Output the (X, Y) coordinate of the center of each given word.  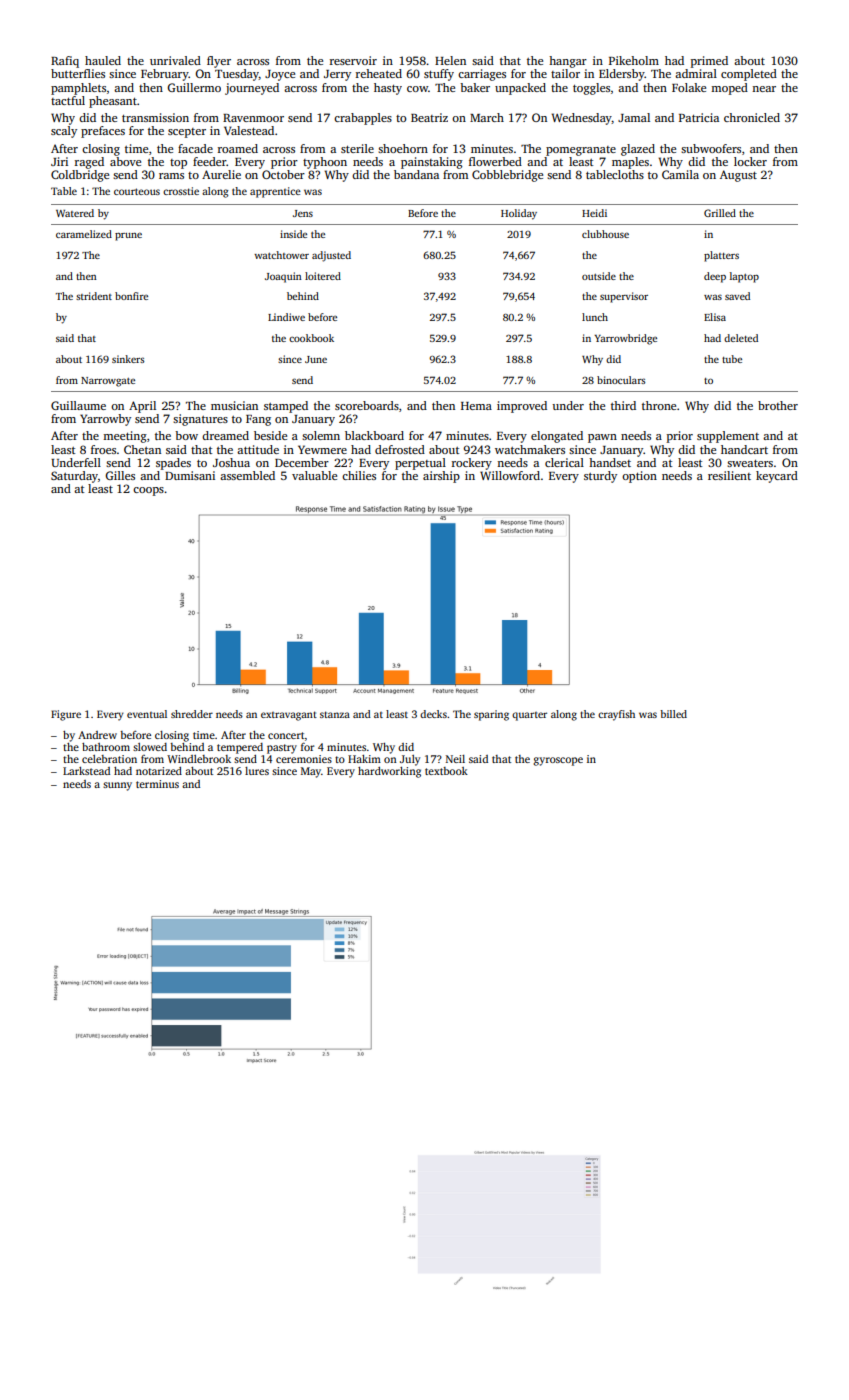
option (639, 477)
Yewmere (322, 449)
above (125, 161)
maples (630, 163)
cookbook (311, 338)
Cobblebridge (507, 176)
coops (148, 491)
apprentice (275, 192)
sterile (357, 148)
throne (659, 405)
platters (721, 256)
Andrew (97, 735)
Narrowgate (108, 382)
